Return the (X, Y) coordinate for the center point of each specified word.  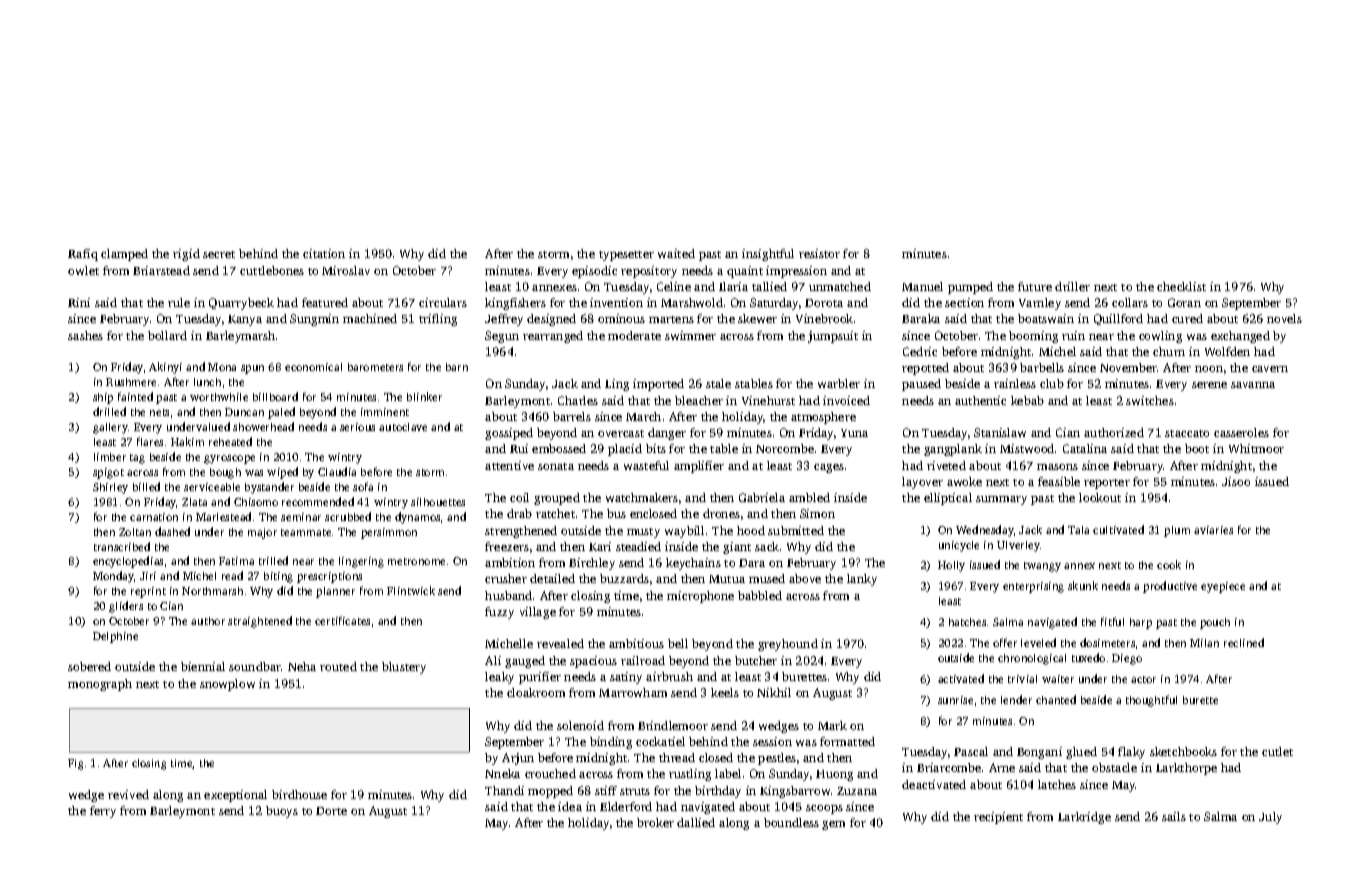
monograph (100, 685)
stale (718, 383)
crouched (550, 773)
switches (1150, 400)
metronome (416, 561)
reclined (1244, 642)
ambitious (636, 643)
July (1270, 818)
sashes (85, 335)
